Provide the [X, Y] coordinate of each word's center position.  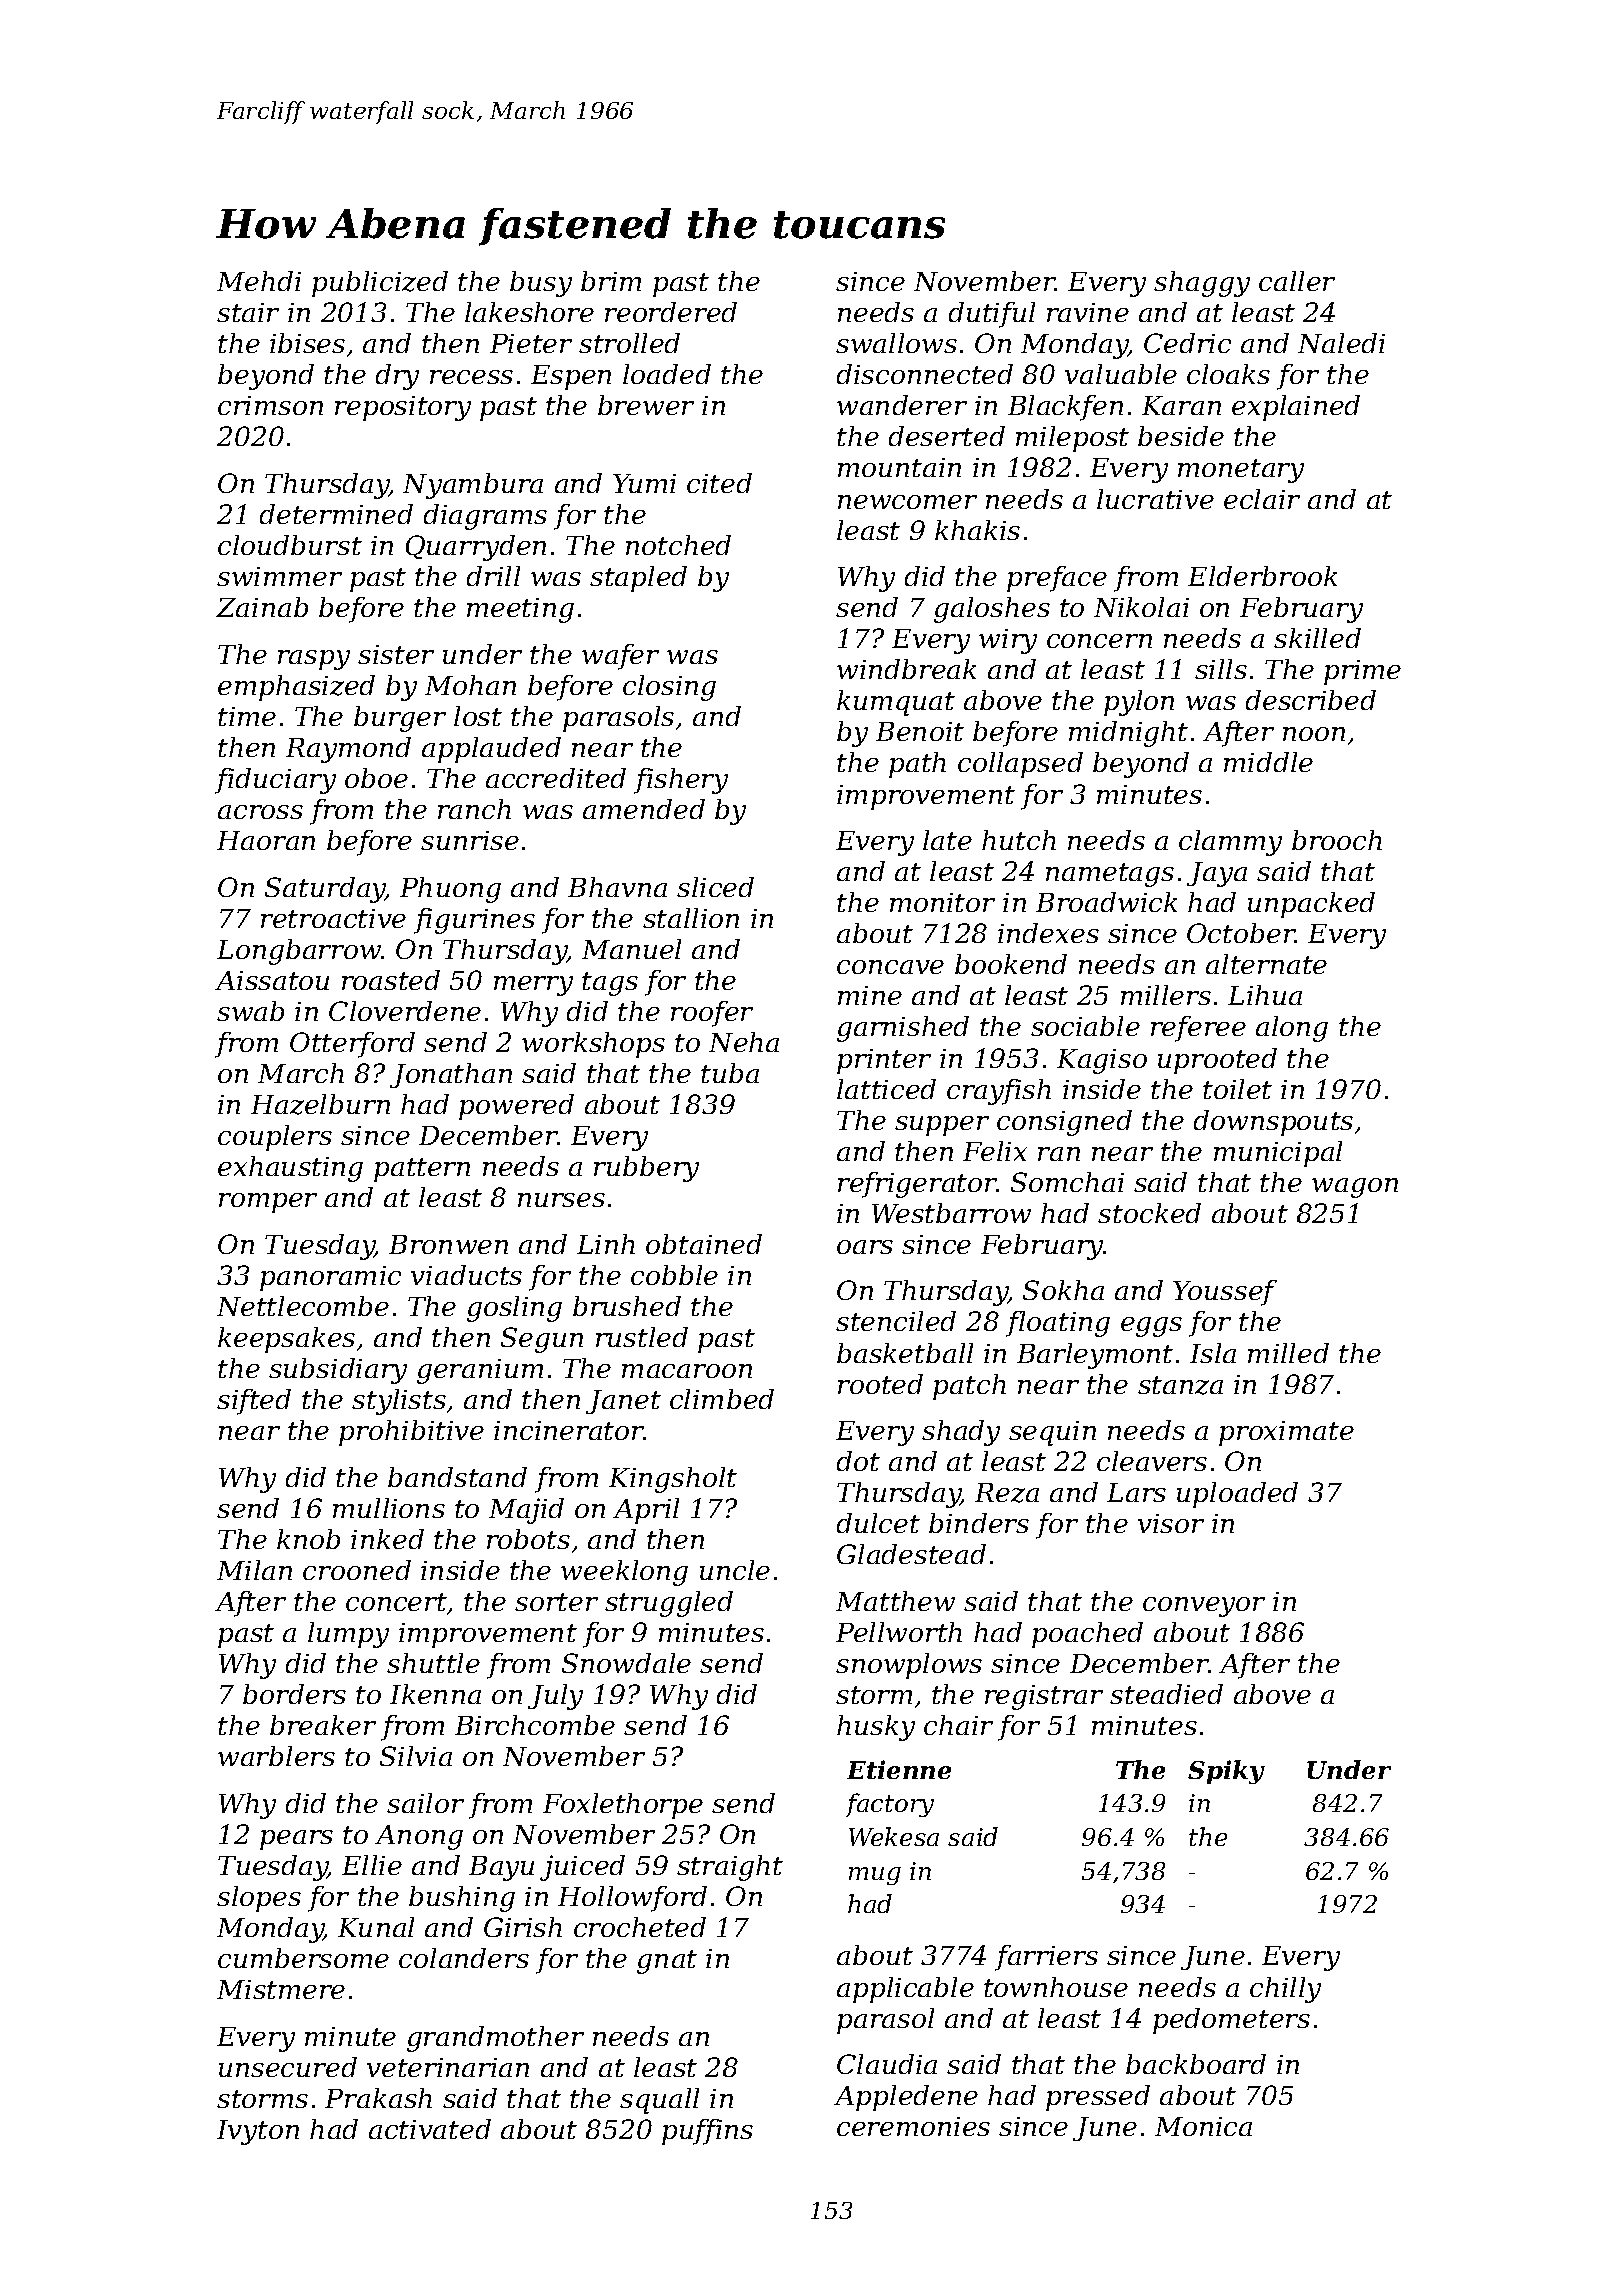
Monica [1203, 2126]
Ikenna [435, 1694]
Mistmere [281, 1989]
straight [730, 1868]
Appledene [906, 2098]
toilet [1237, 1089]
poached [1087, 1635]
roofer [712, 1014]
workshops [593, 1045]
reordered [671, 312]
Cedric [1187, 343]
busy [541, 284]
